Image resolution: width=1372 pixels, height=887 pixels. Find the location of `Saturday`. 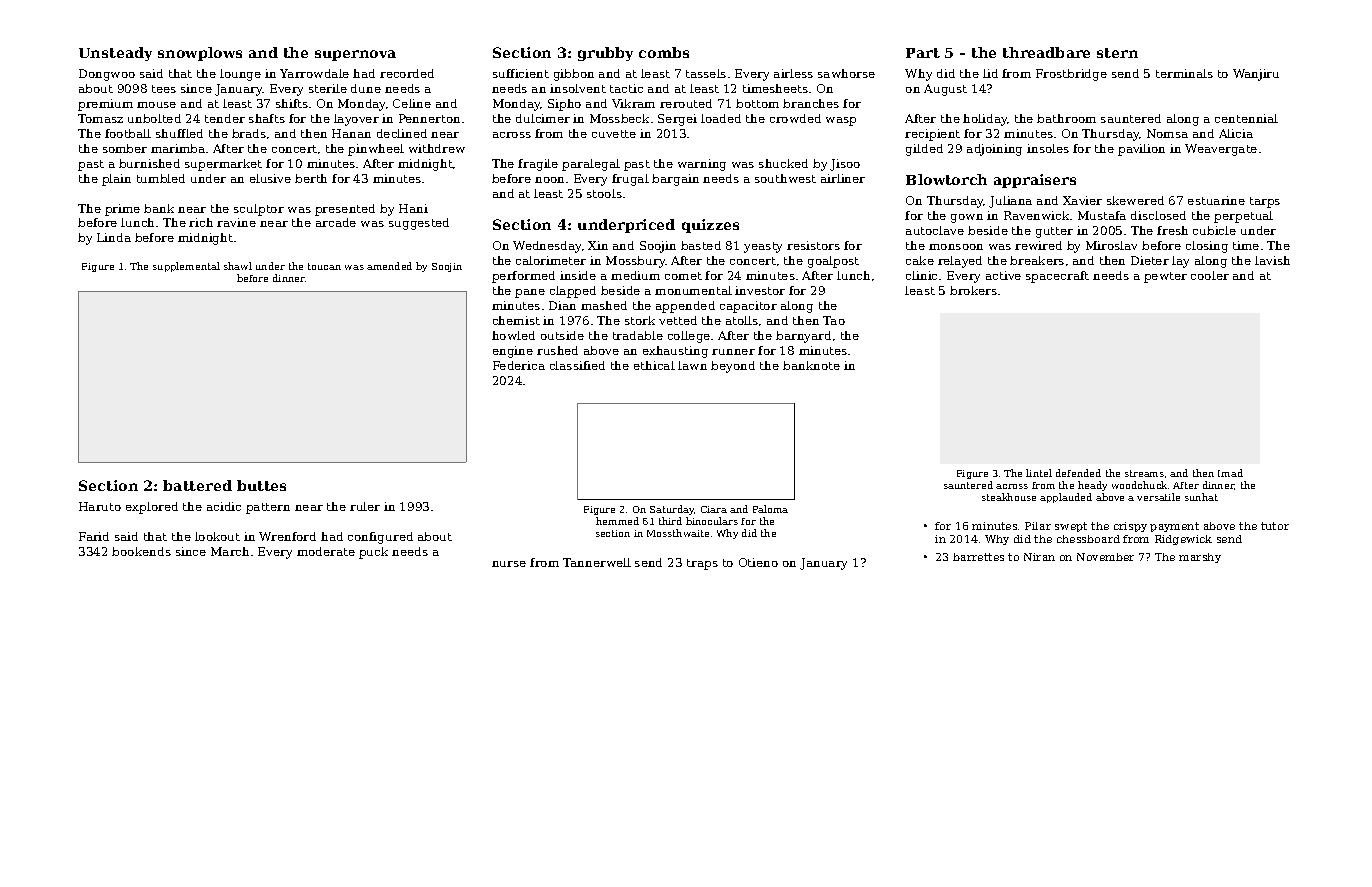

Saturday is located at coordinates (672, 510).
